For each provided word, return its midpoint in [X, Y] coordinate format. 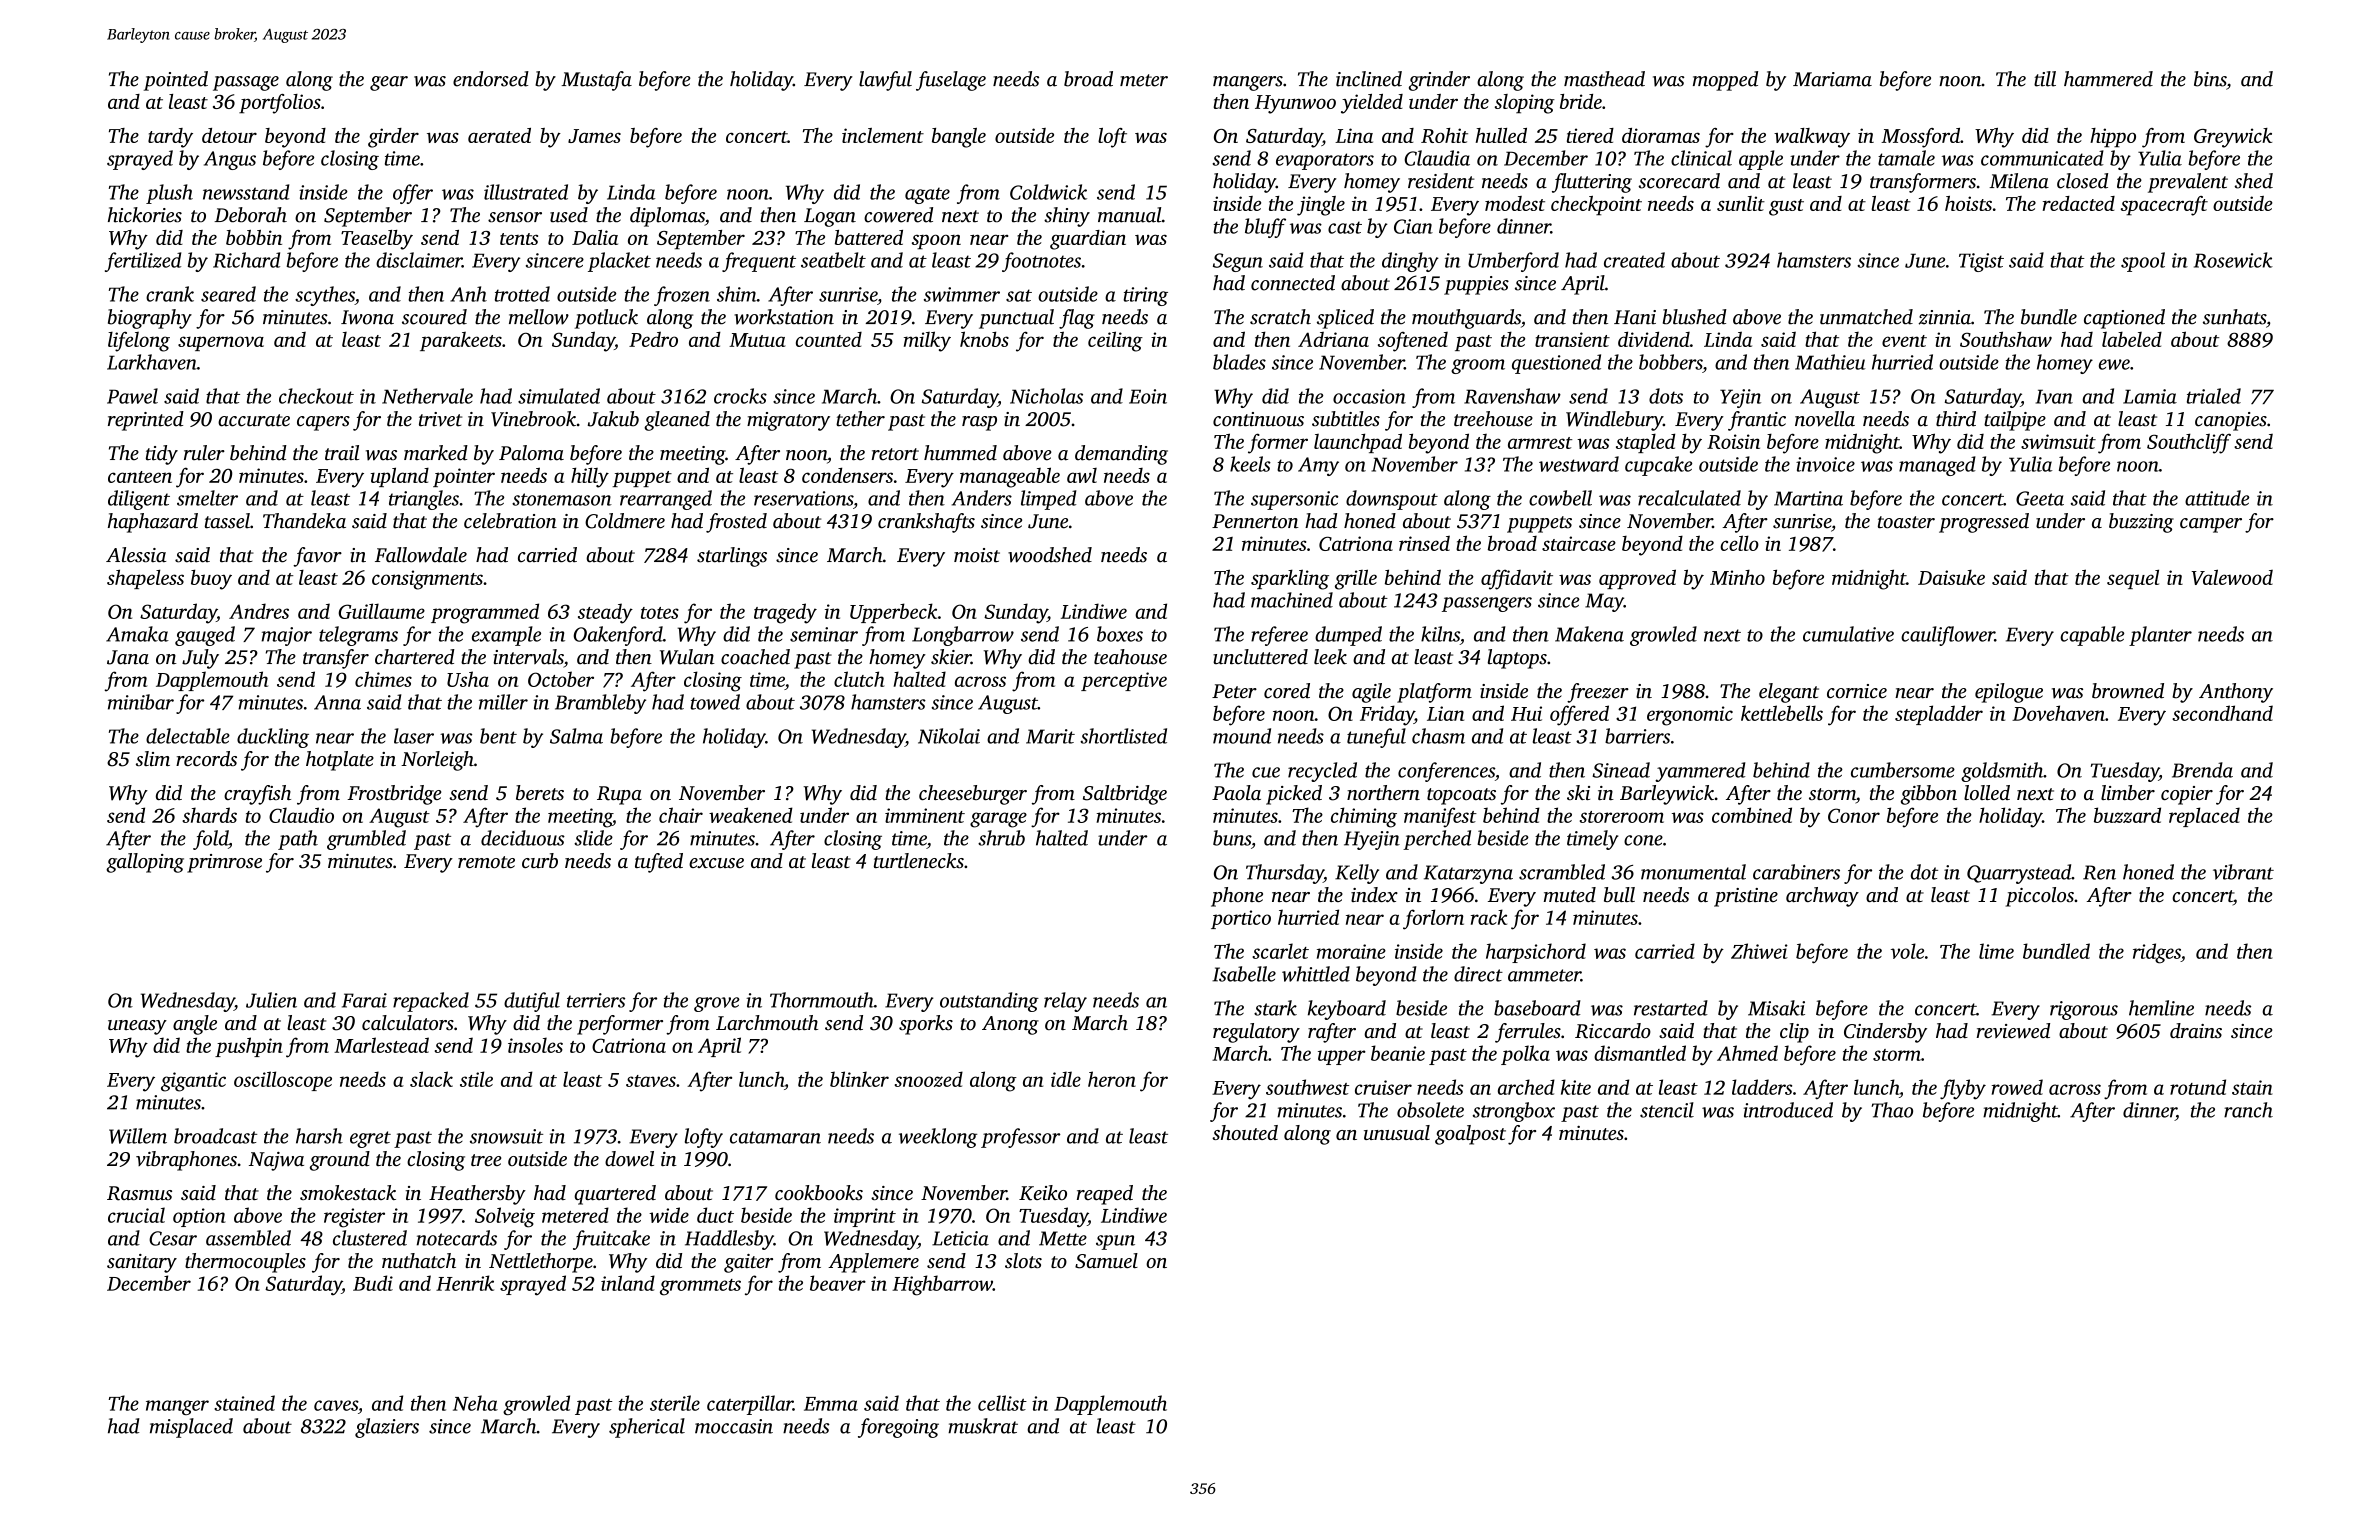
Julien [271, 1000]
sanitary [142, 1263]
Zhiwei [1759, 951]
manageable [1010, 477]
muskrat [983, 1426]
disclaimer [419, 260]
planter [2160, 636]
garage [998, 820]
